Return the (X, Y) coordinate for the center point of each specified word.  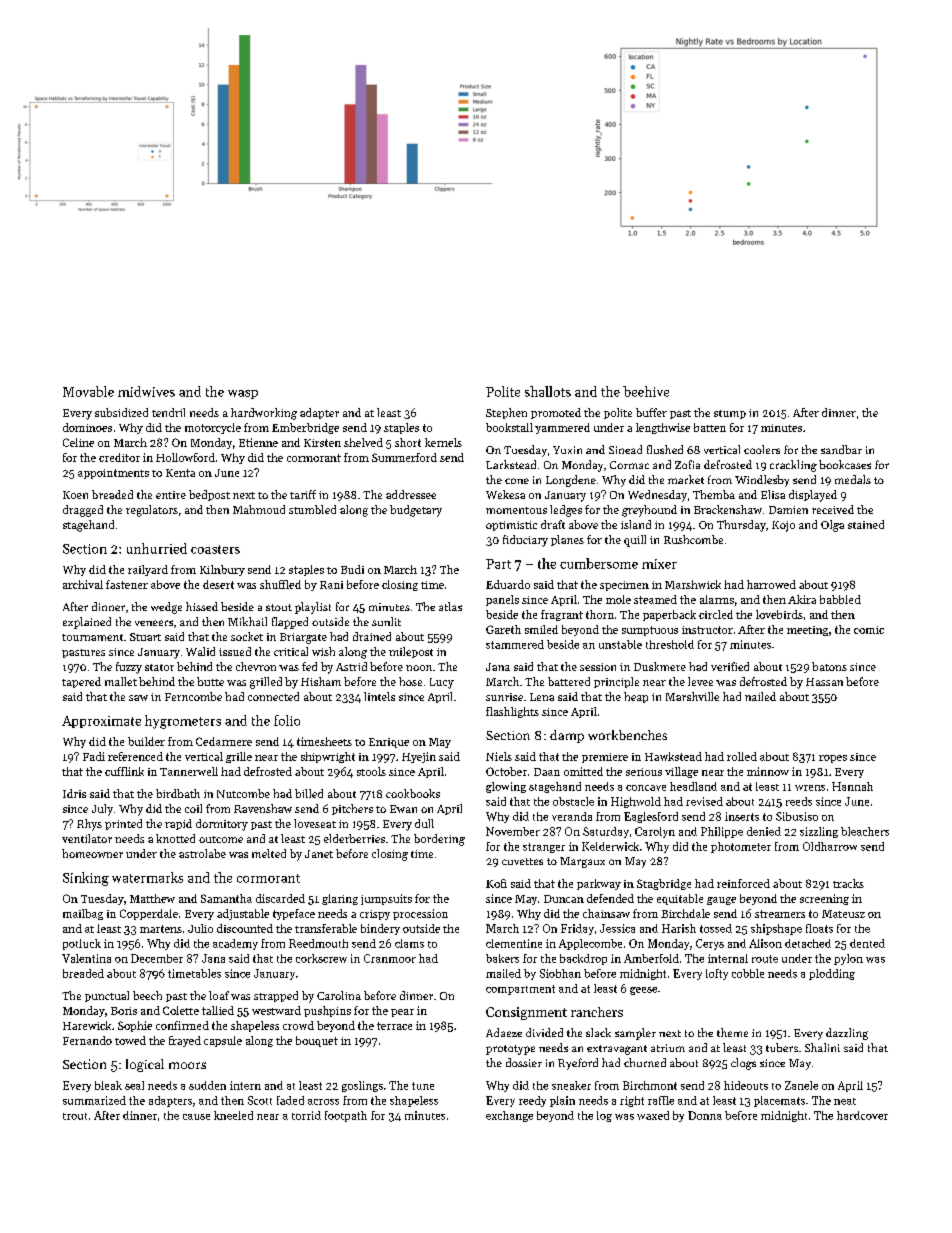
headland (693, 786)
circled (716, 614)
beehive (646, 391)
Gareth (503, 629)
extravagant (617, 1050)
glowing (506, 787)
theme (732, 1032)
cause (196, 1117)
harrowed (771, 584)
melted (269, 853)
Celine (78, 442)
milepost (411, 652)
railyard (148, 570)
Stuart (145, 637)
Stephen (506, 413)
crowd (298, 1025)
